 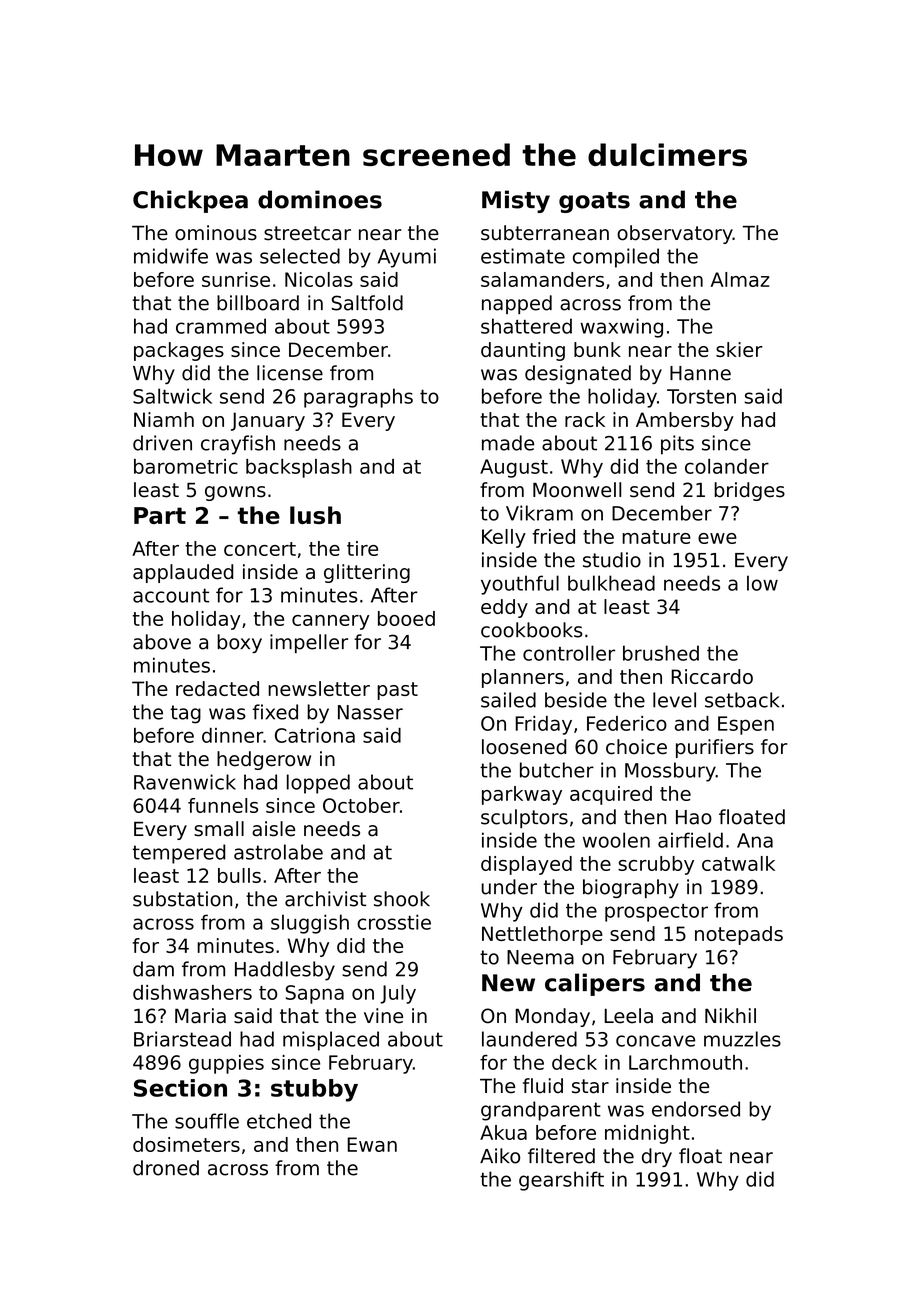 I want to click on license, so click(x=290, y=373).
